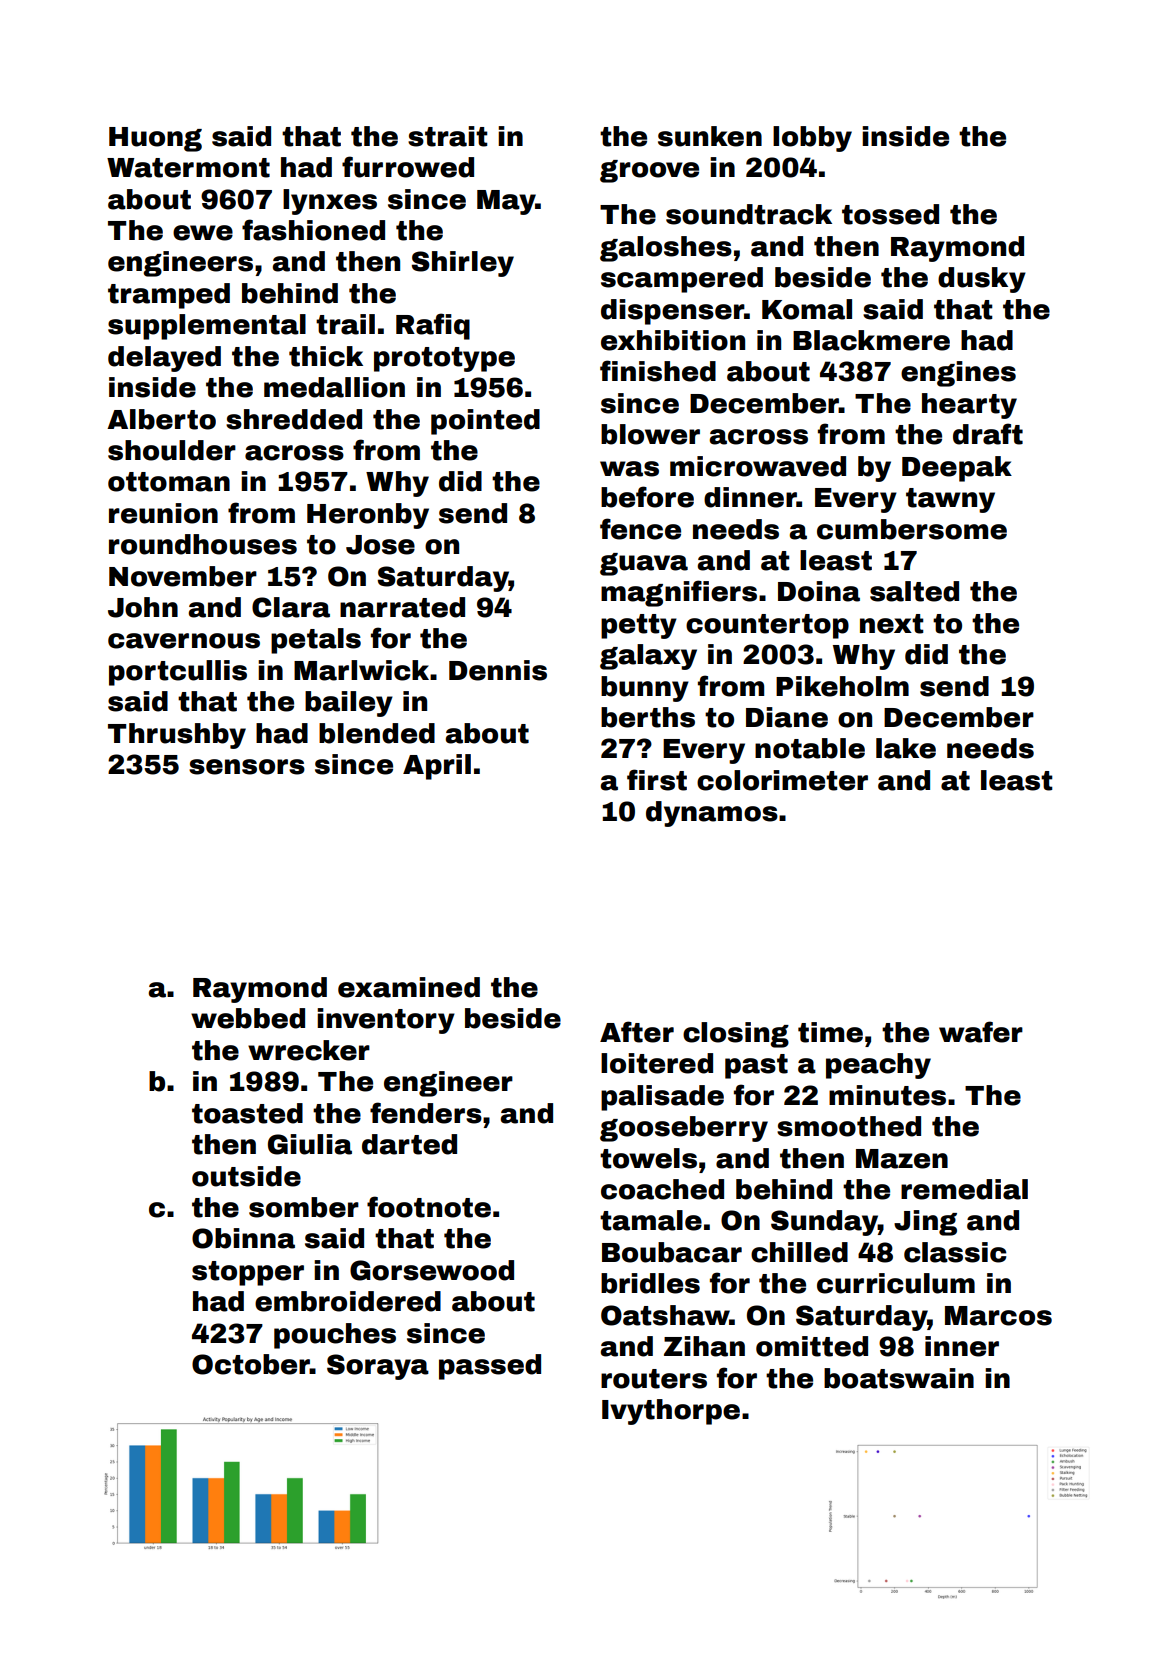 This document has width=1165, height=1654. What do you see at coordinates (758, 466) in the document?
I see `microwaved` at bounding box center [758, 466].
